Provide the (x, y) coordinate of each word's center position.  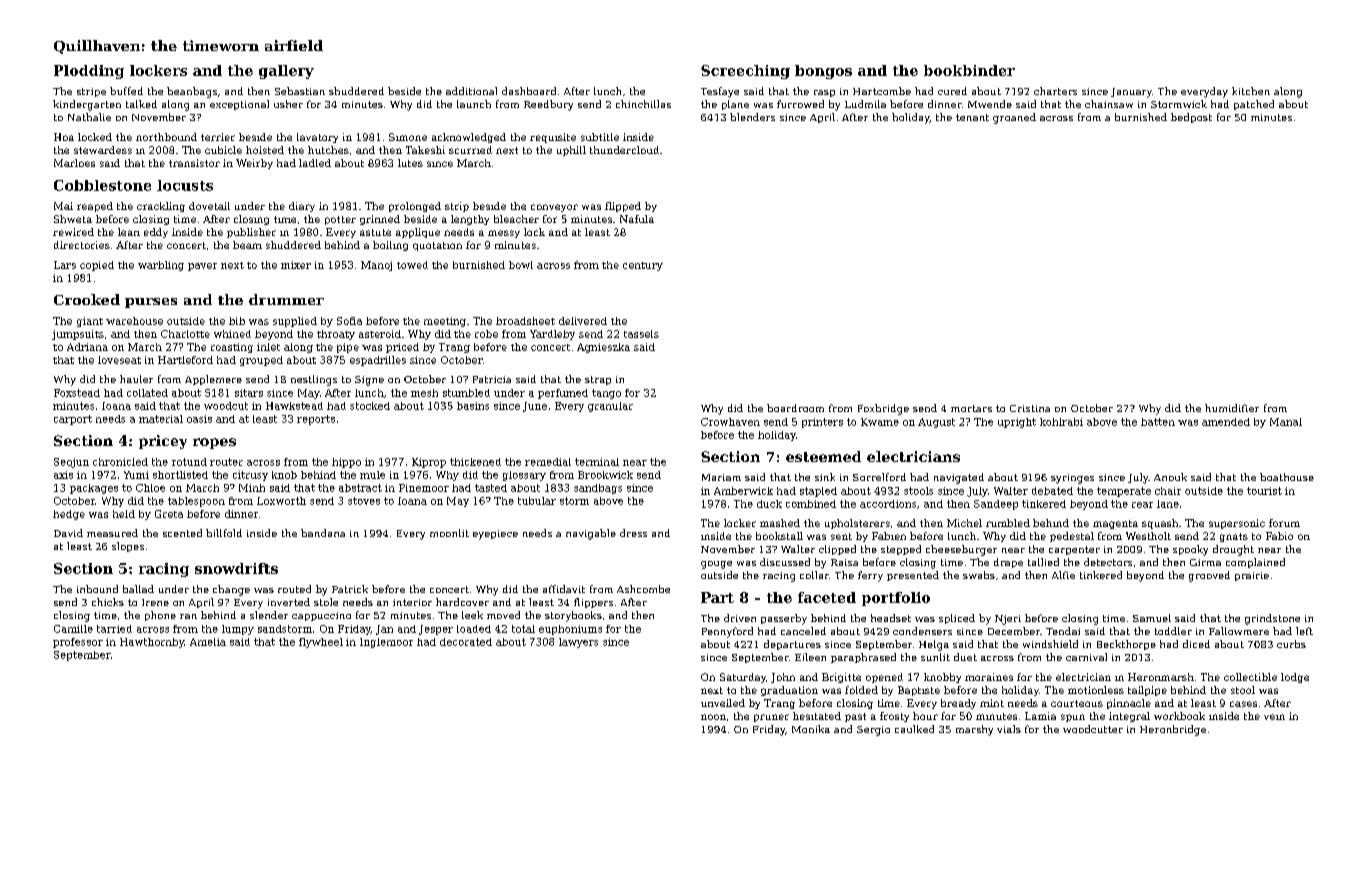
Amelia (208, 642)
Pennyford (727, 632)
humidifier (1232, 408)
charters (1055, 91)
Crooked (87, 299)
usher (288, 104)
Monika (811, 729)
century (643, 266)
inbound (97, 589)
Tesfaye (720, 92)
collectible (1250, 677)
